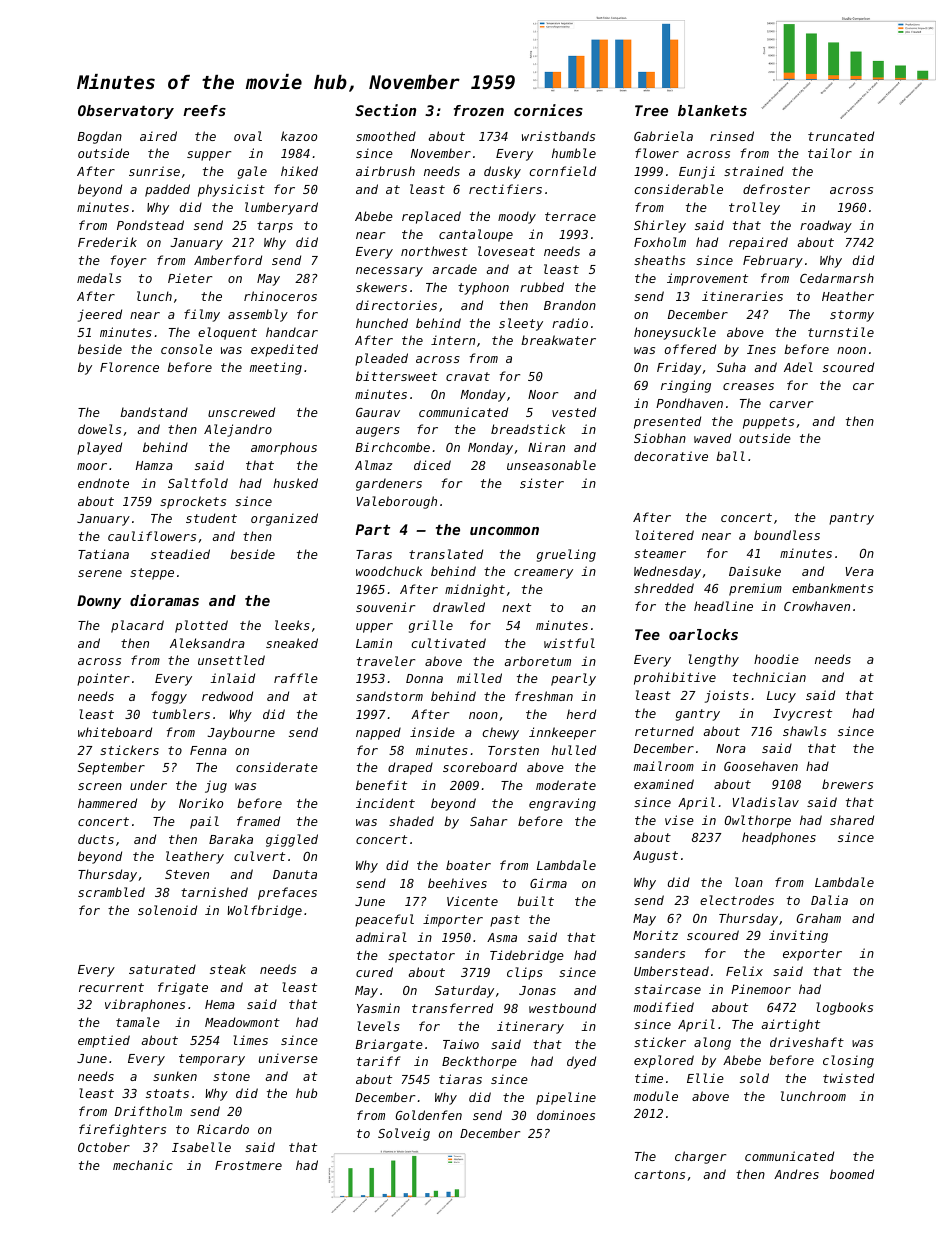 Image resolution: width=952 pixels, height=1233 pixels. I want to click on Baraka, so click(231, 839).
